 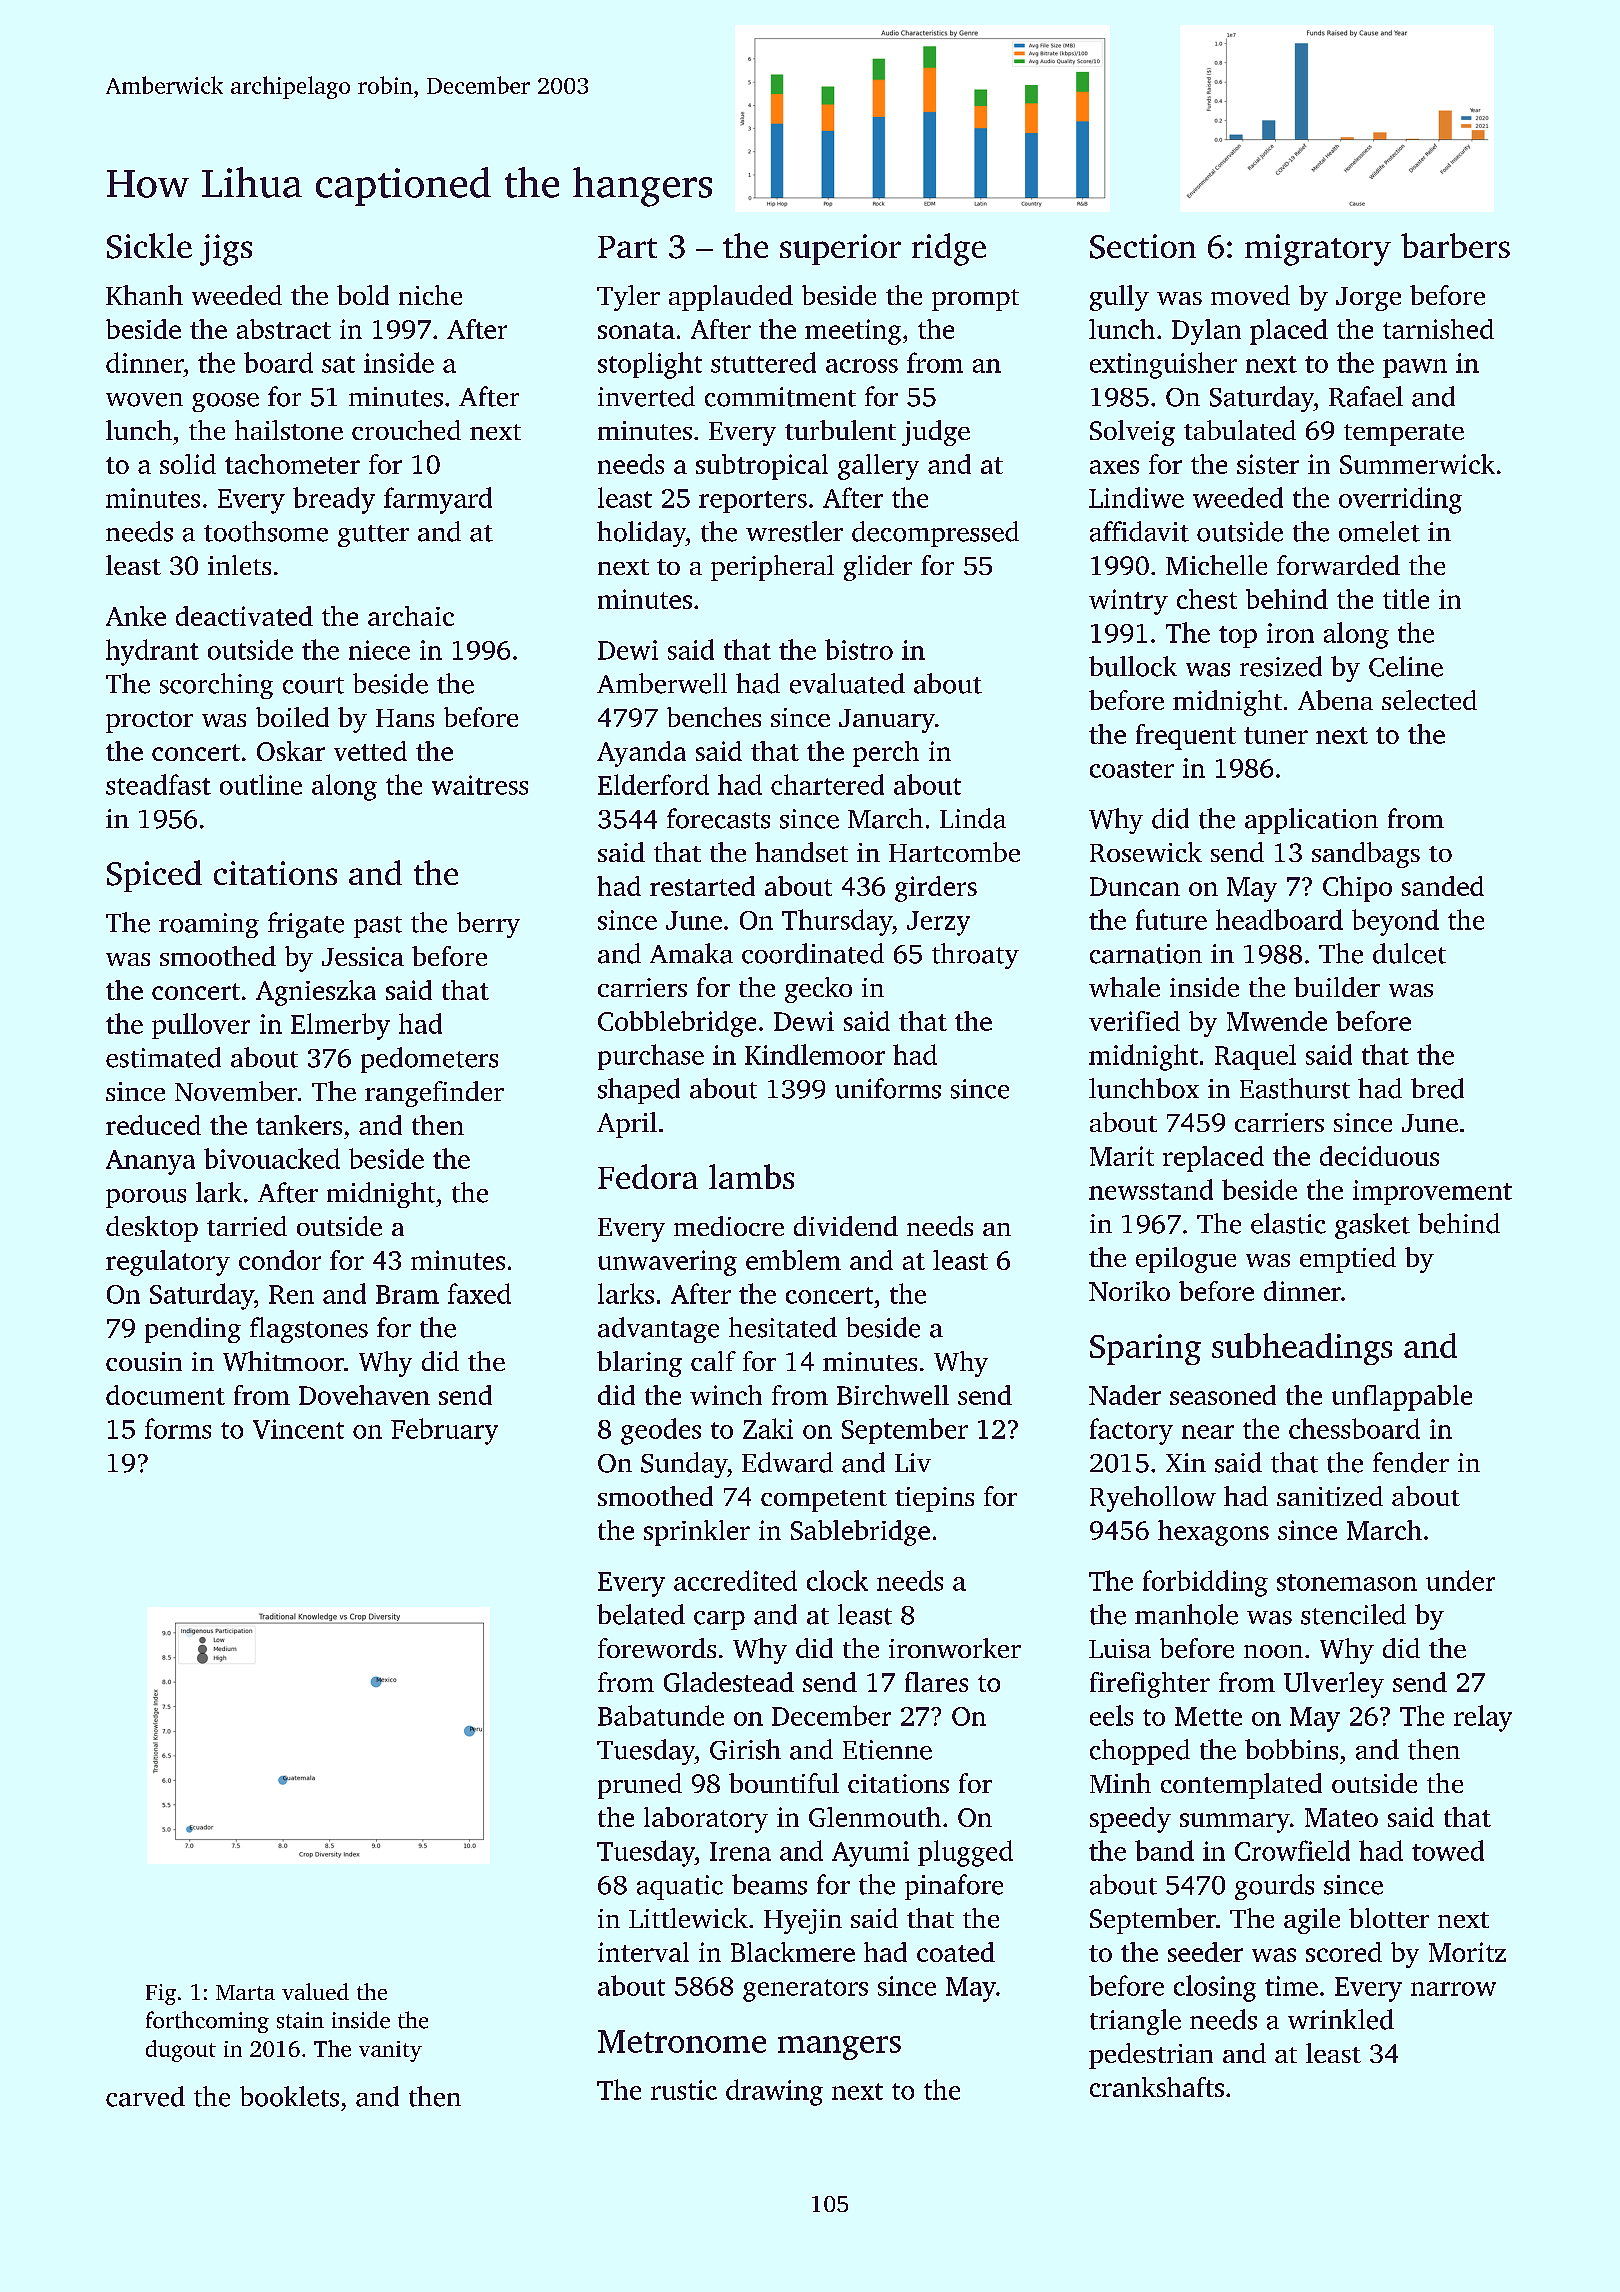 What do you see at coordinates (154, 876) in the page?
I see `Spiced` at bounding box center [154, 876].
